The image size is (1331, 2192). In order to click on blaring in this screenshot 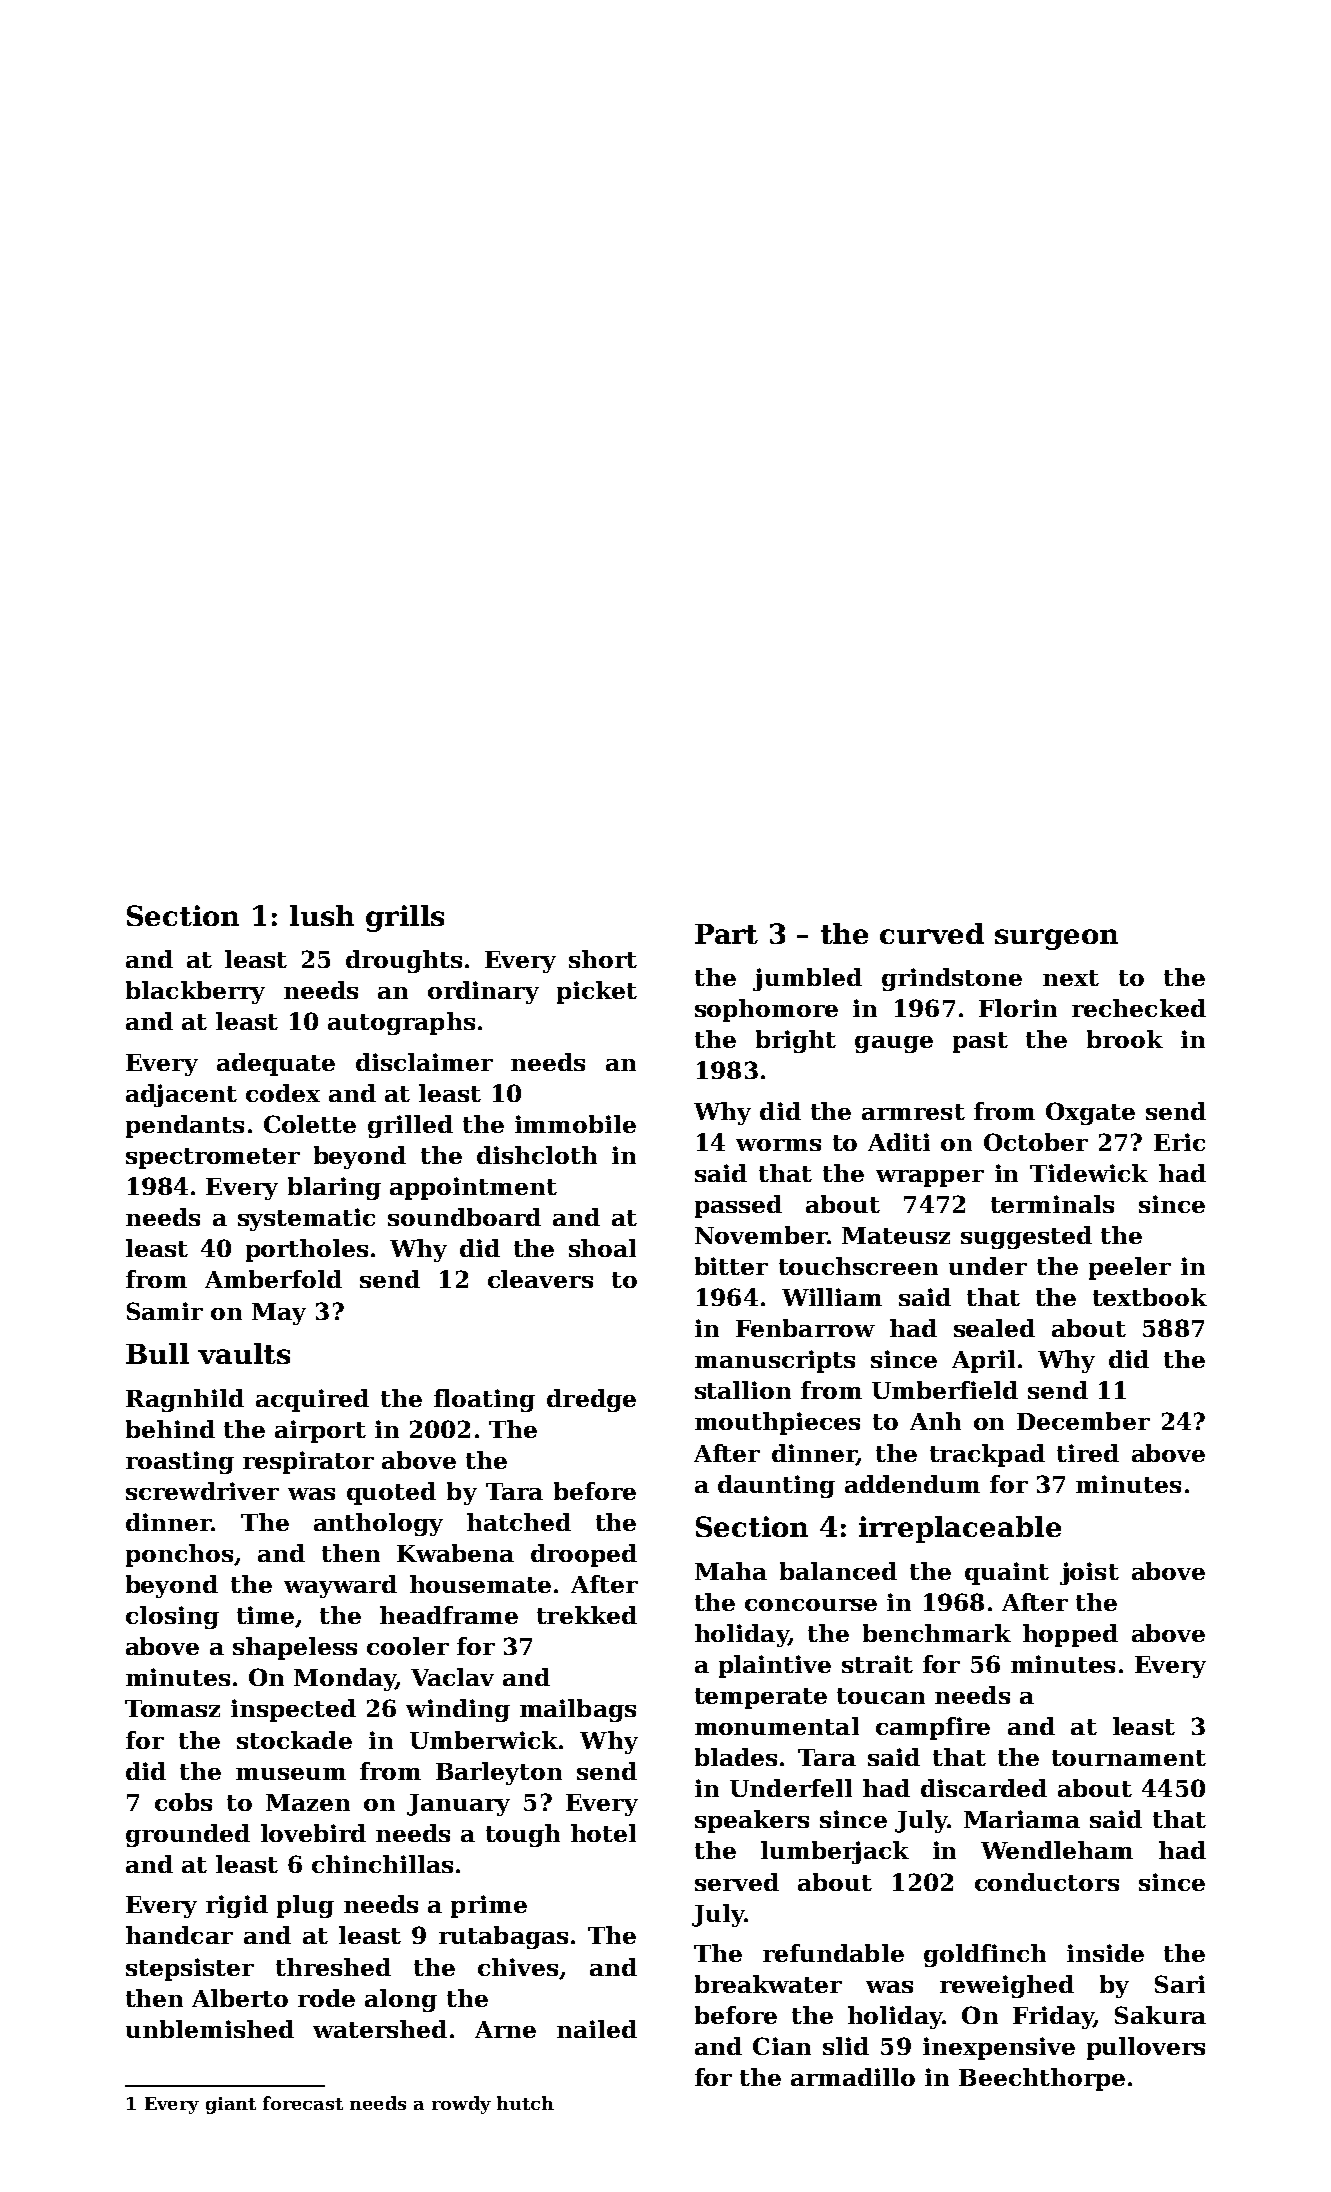, I will do `click(334, 1188)`.
